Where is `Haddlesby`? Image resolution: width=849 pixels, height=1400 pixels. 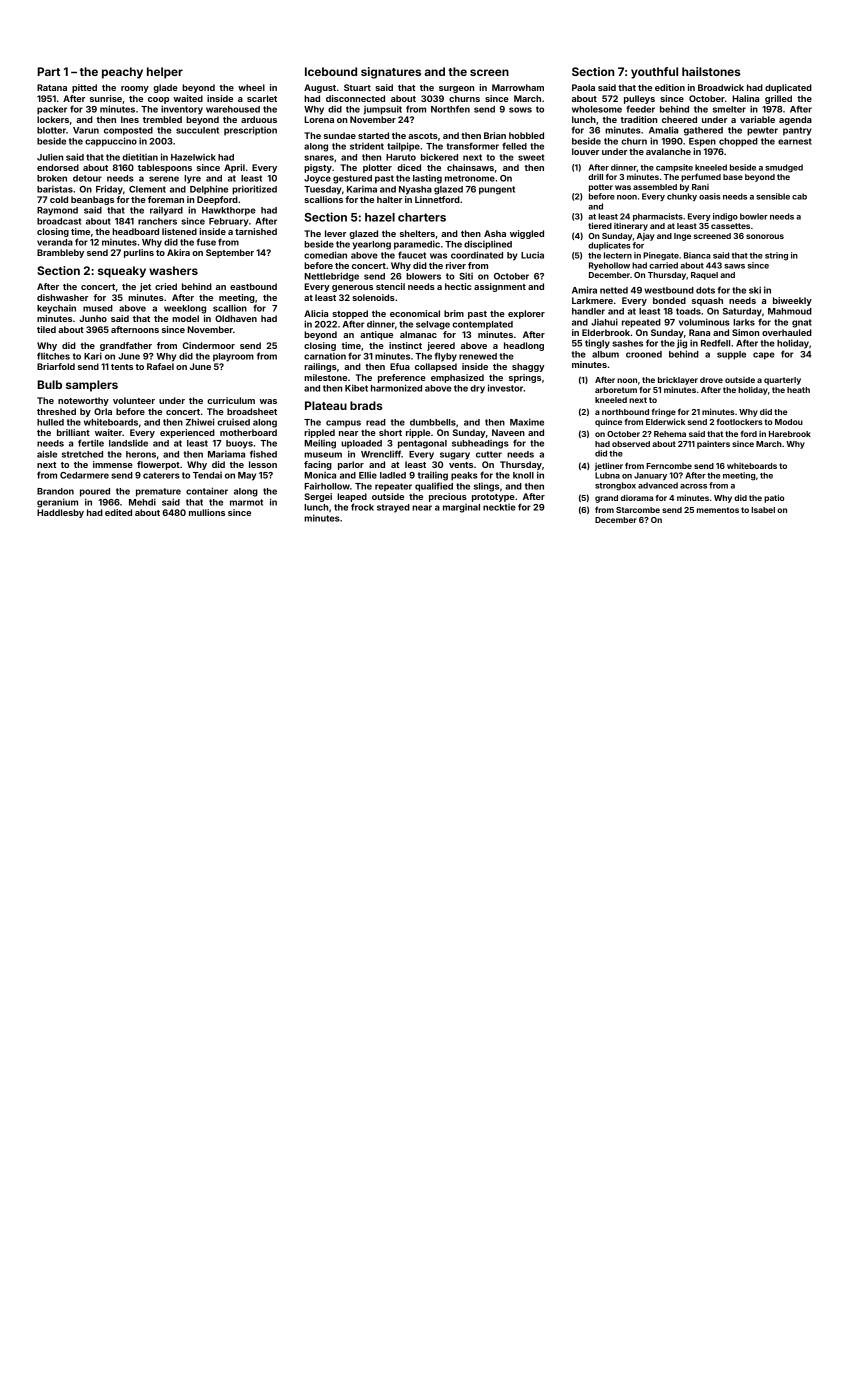 Haddlesby is located at coordinates (60, 513).
